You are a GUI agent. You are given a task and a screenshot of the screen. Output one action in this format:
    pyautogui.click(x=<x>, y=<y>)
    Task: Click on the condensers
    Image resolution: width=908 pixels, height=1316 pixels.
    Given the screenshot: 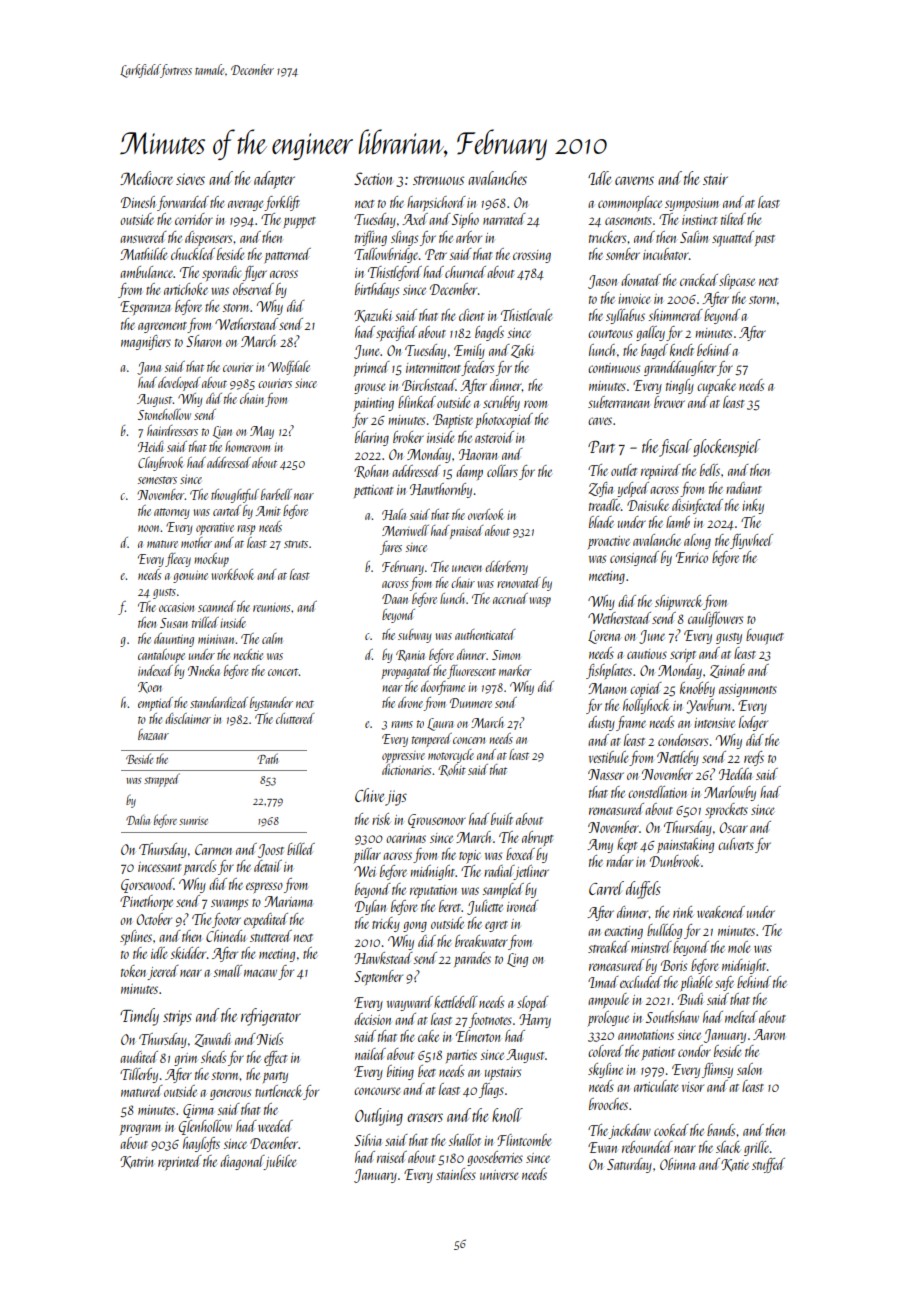 What is the action you would take?
    pyautogui.click(x=683, y=740)
